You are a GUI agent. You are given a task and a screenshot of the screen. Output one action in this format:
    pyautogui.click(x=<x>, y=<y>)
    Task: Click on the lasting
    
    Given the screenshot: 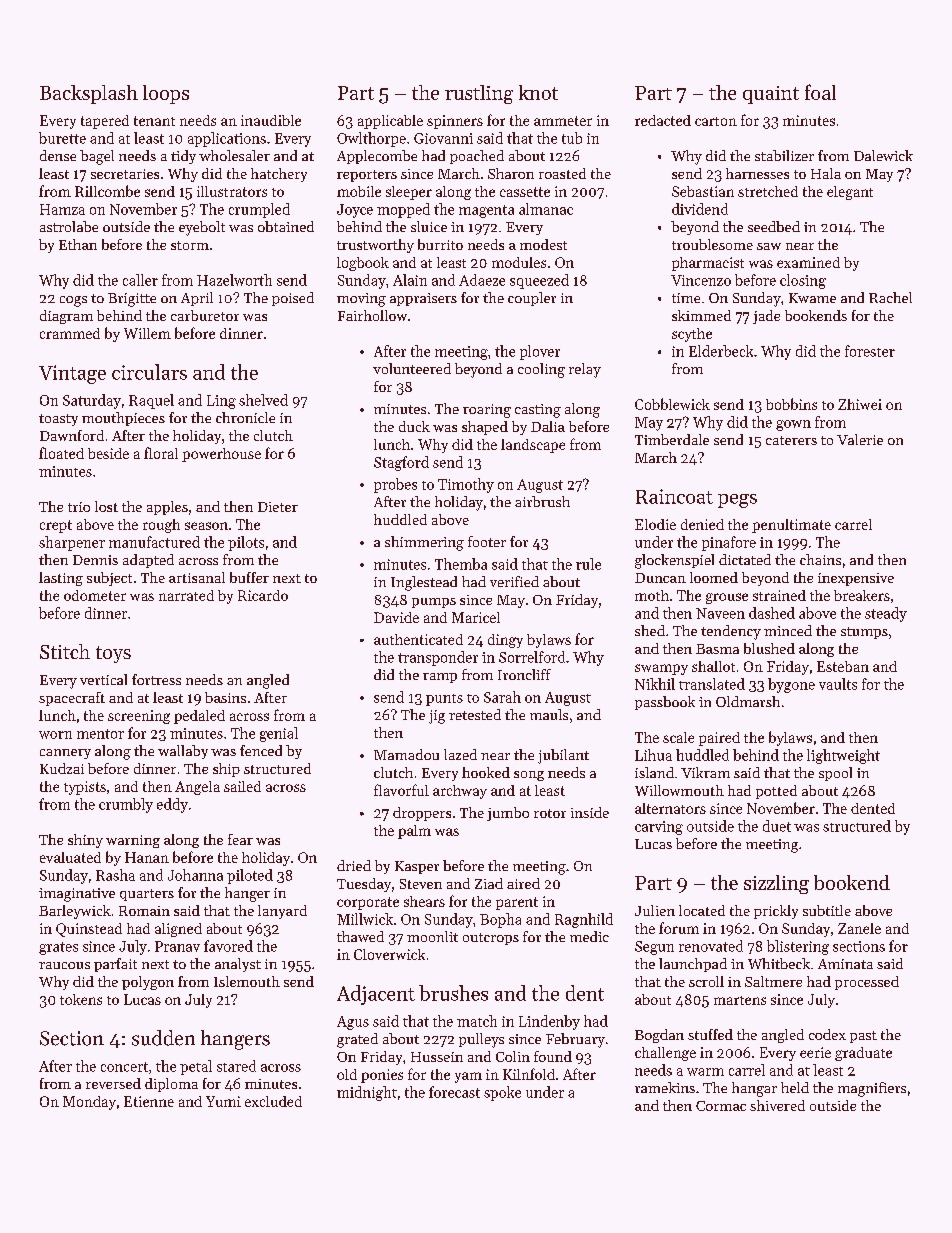 What is the action you would take?
    pyautogui.click(x=61, y=579)
